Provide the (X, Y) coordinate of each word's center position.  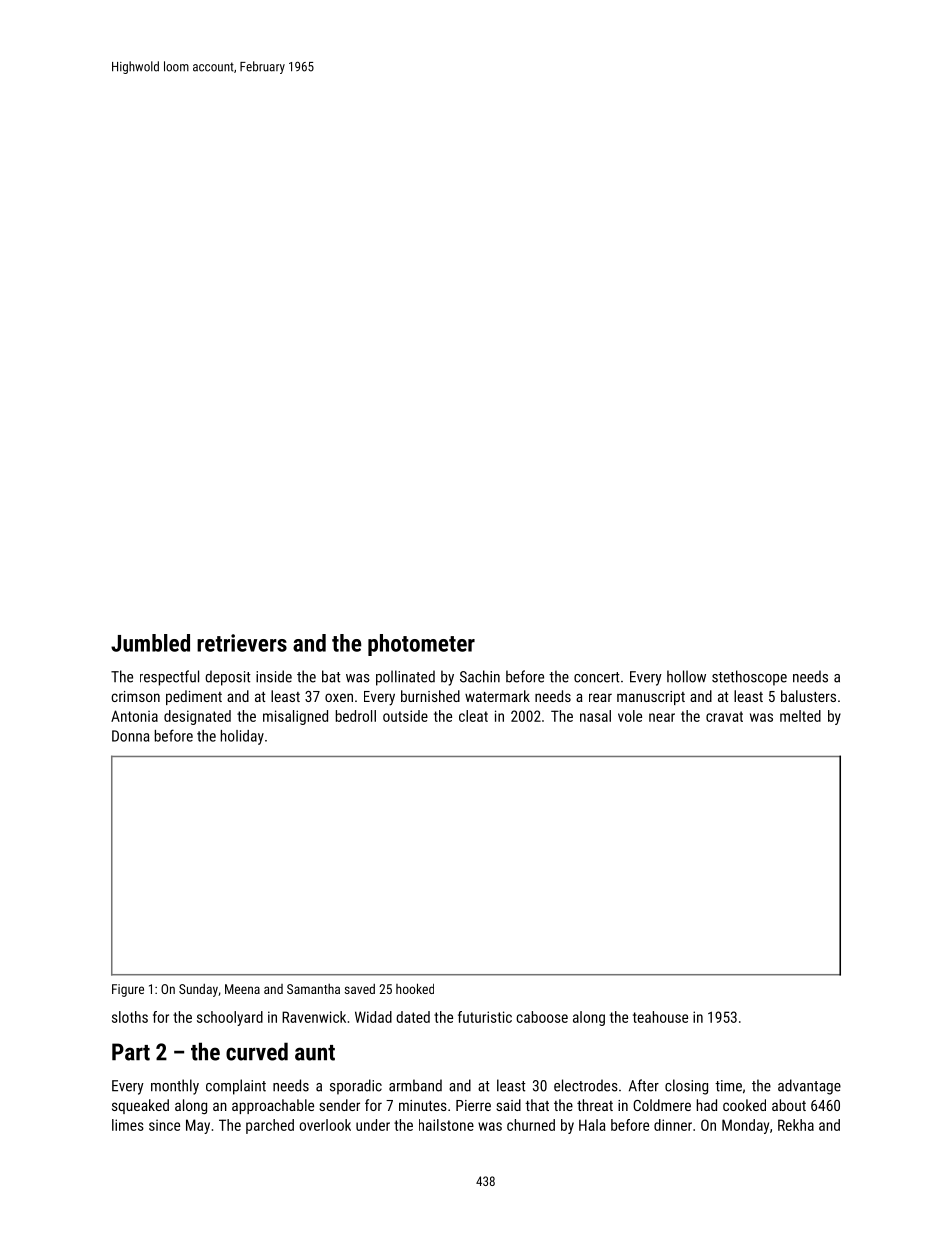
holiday (242, 737)
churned (531, 1125)
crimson (135, 696)
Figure (128, 990)
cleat (473, 716)
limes (128, 1125)
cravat (724, 716)
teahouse (660, 1017)
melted (800, 716)
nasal (595, 716)
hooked (415, 988)
